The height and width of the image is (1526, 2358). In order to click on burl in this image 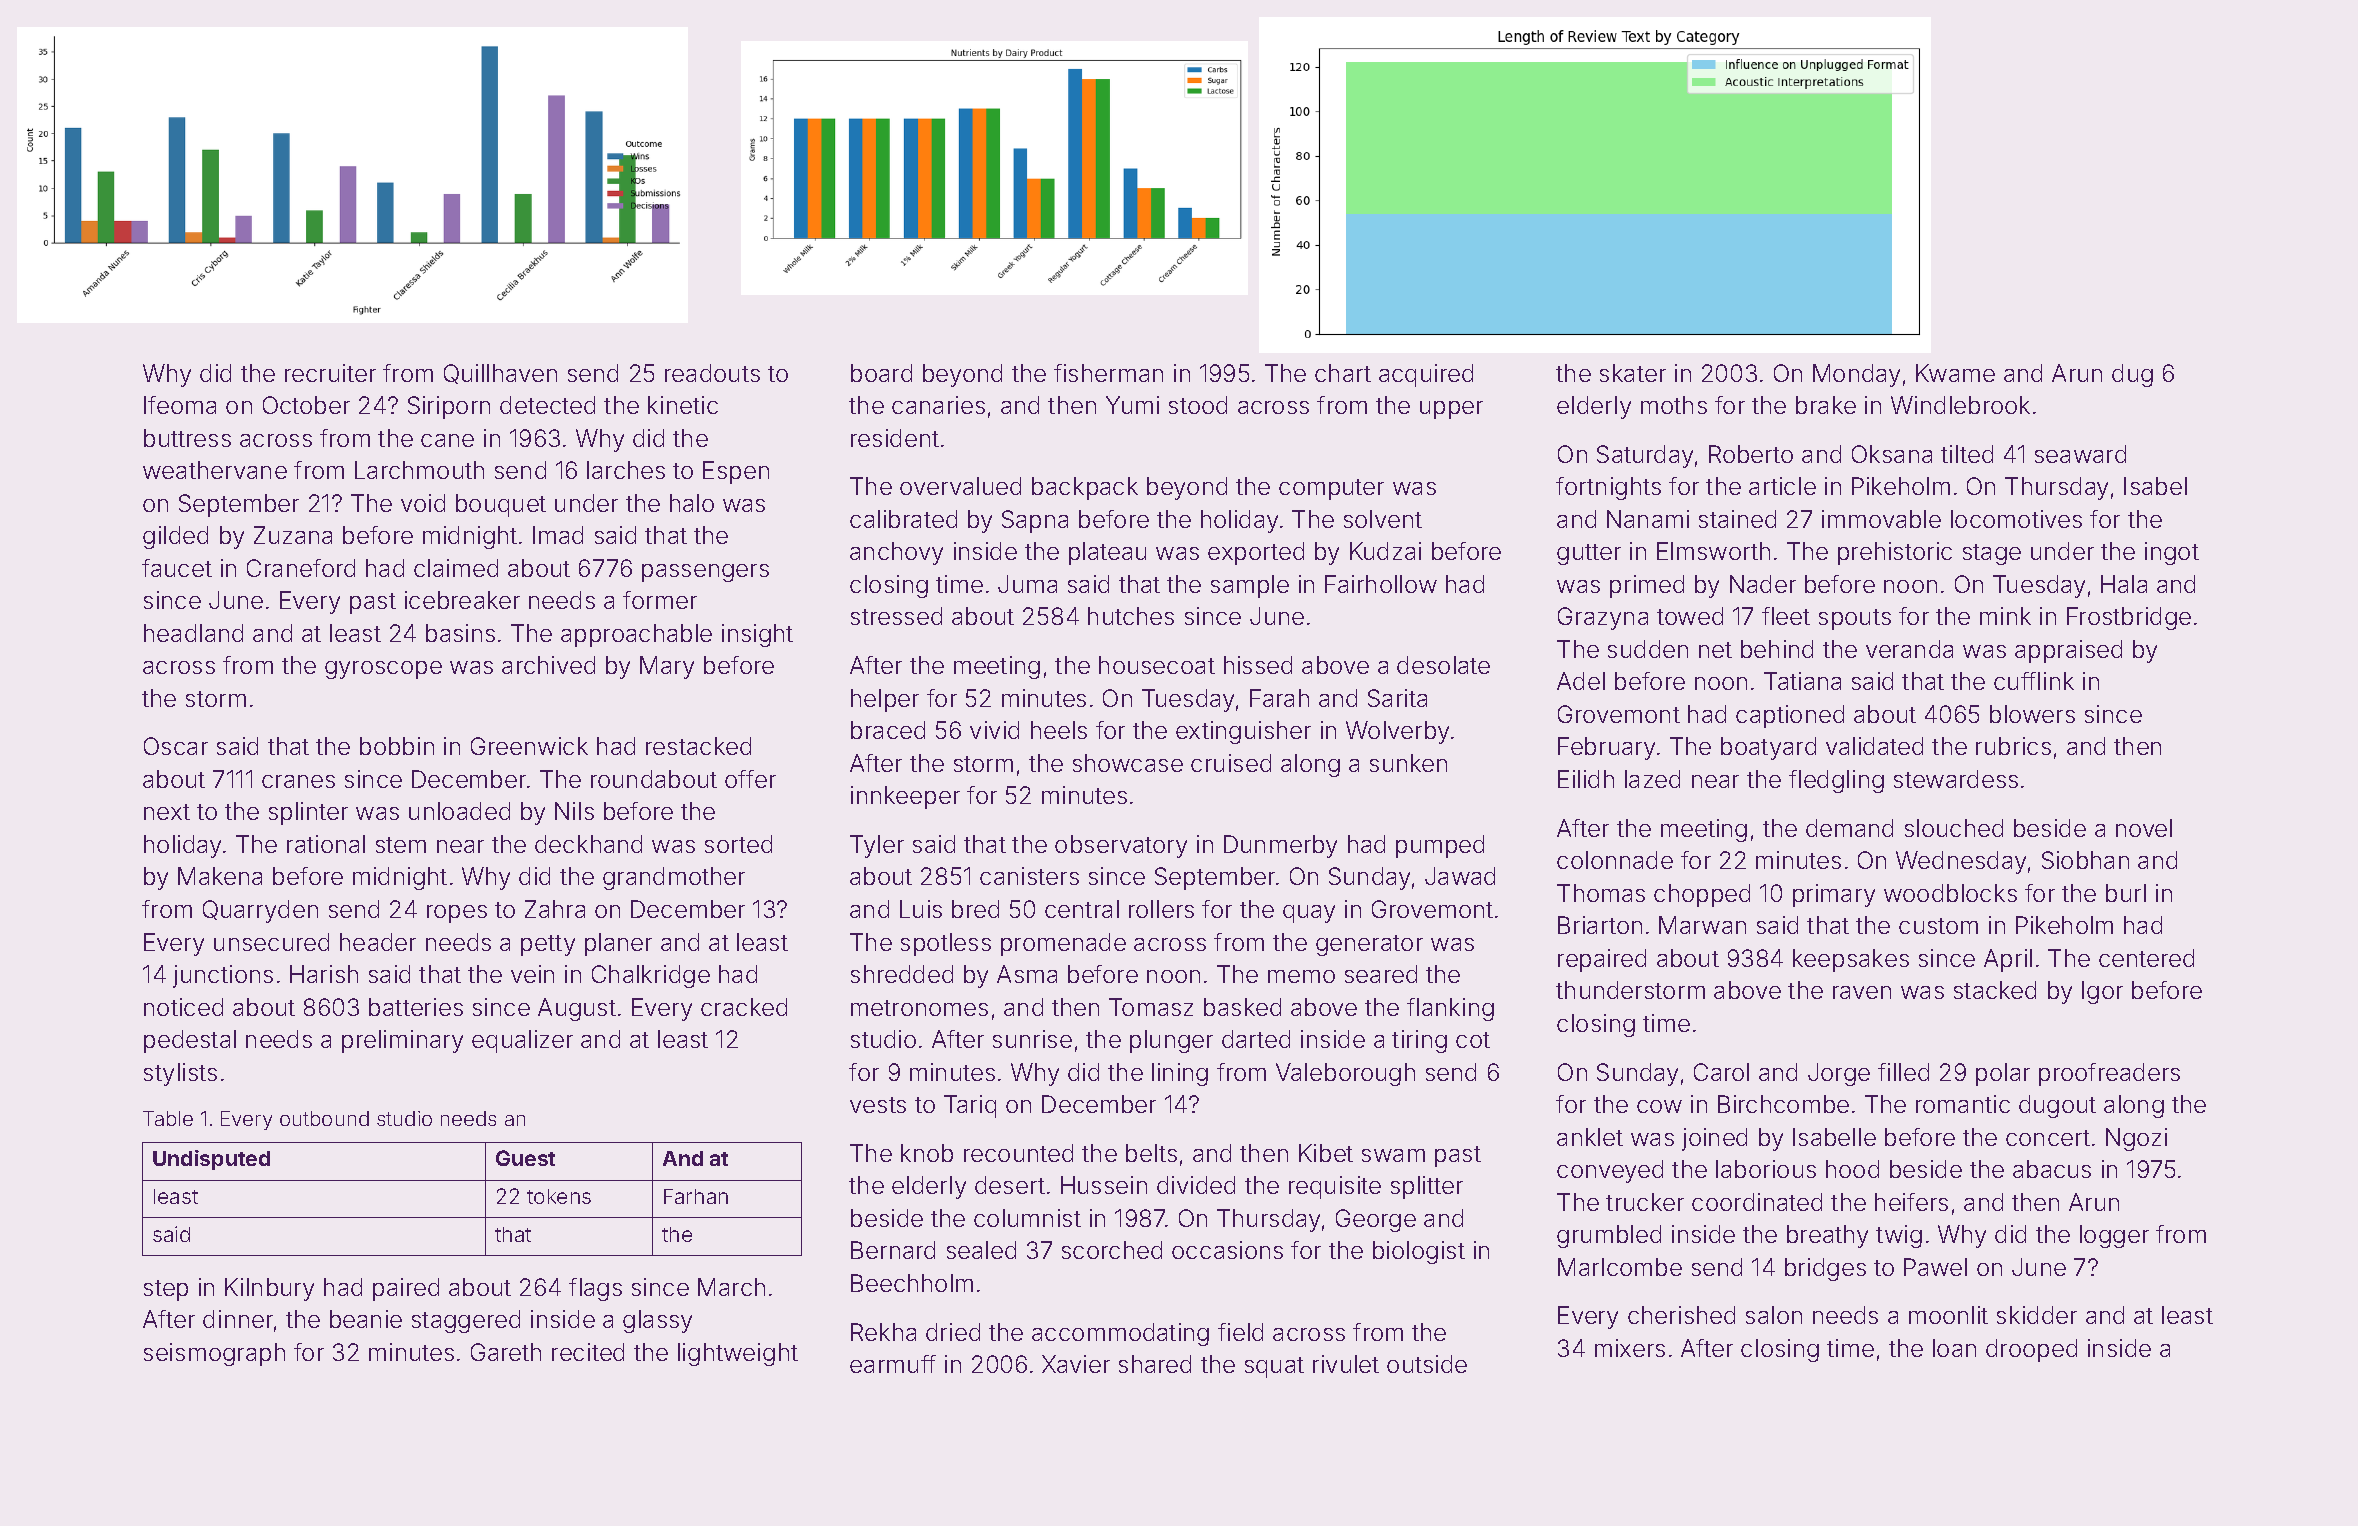, I will do `click(2126, 893)`.
